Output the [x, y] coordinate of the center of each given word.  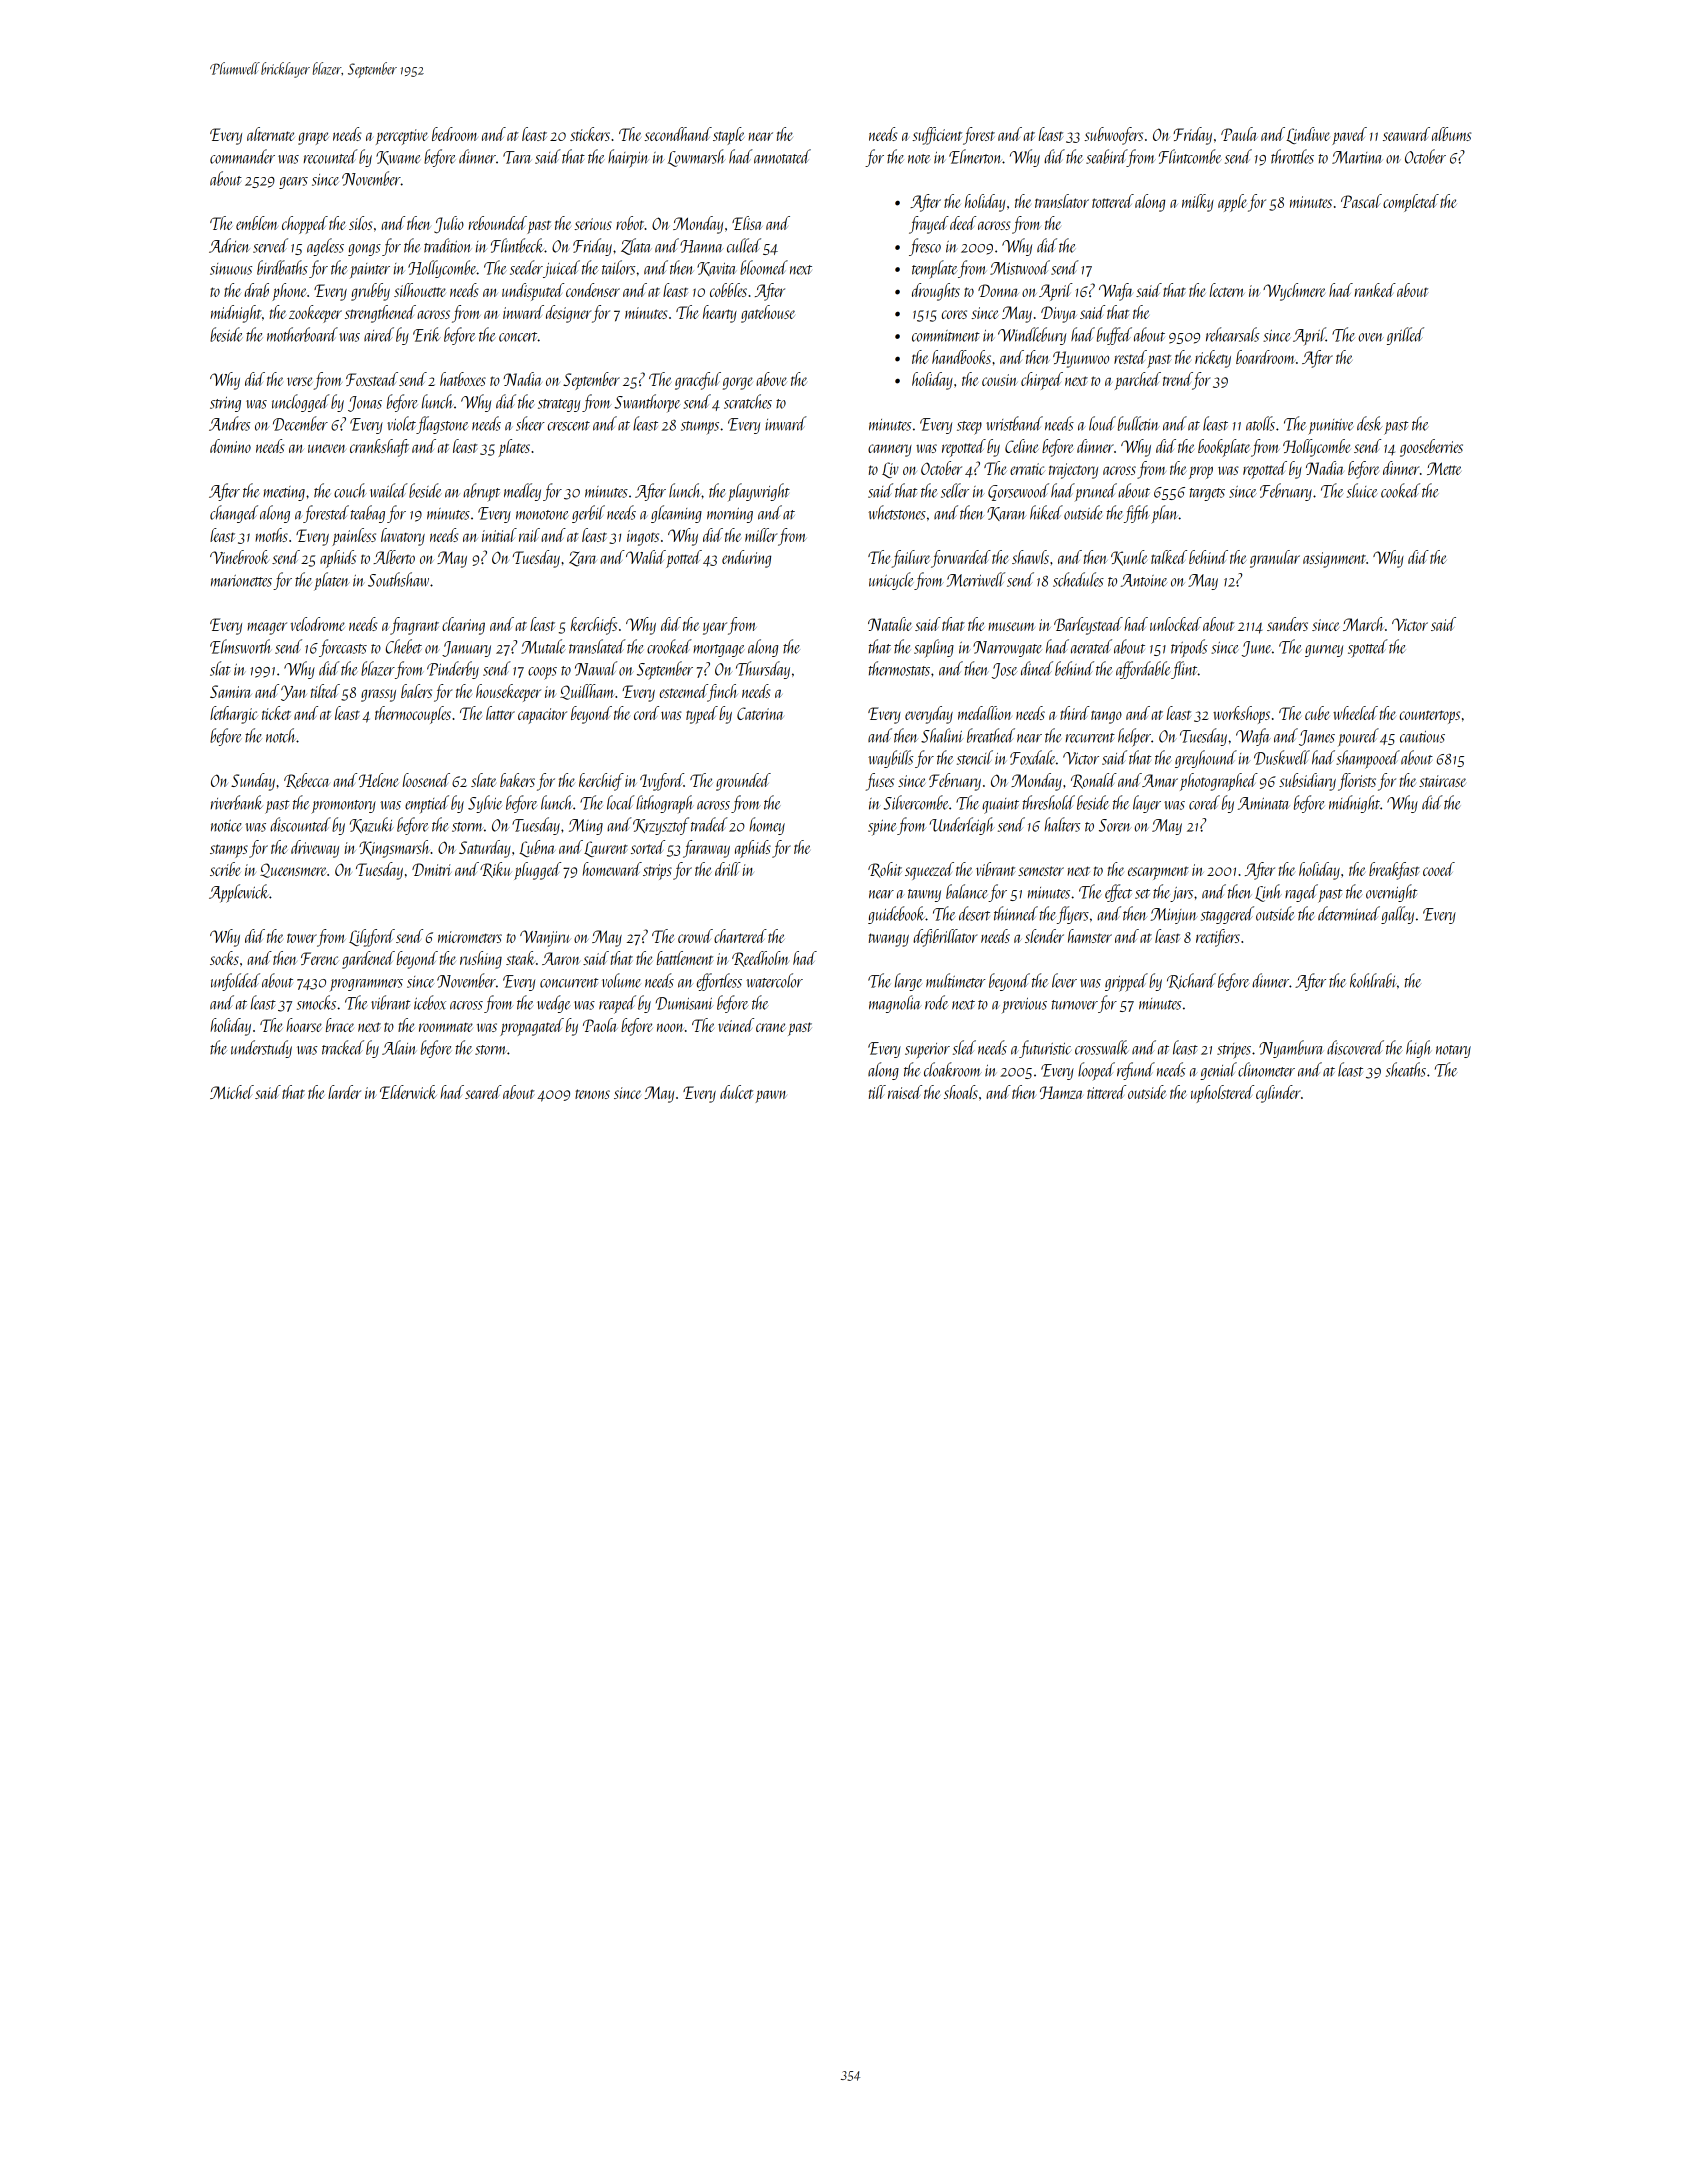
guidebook [897, 915]
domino [230, 446]
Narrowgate [1007, 649]
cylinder [1278, 1094]
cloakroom [953, 1069]
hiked [1046, 512]
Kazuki [372, 825]
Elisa [747, 223]
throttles [1292, 156]
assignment [1334, 560]
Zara [583, 559]
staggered [1227, 915]
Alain [399, 1047]
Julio [449, 225]
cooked [1400, 490]
